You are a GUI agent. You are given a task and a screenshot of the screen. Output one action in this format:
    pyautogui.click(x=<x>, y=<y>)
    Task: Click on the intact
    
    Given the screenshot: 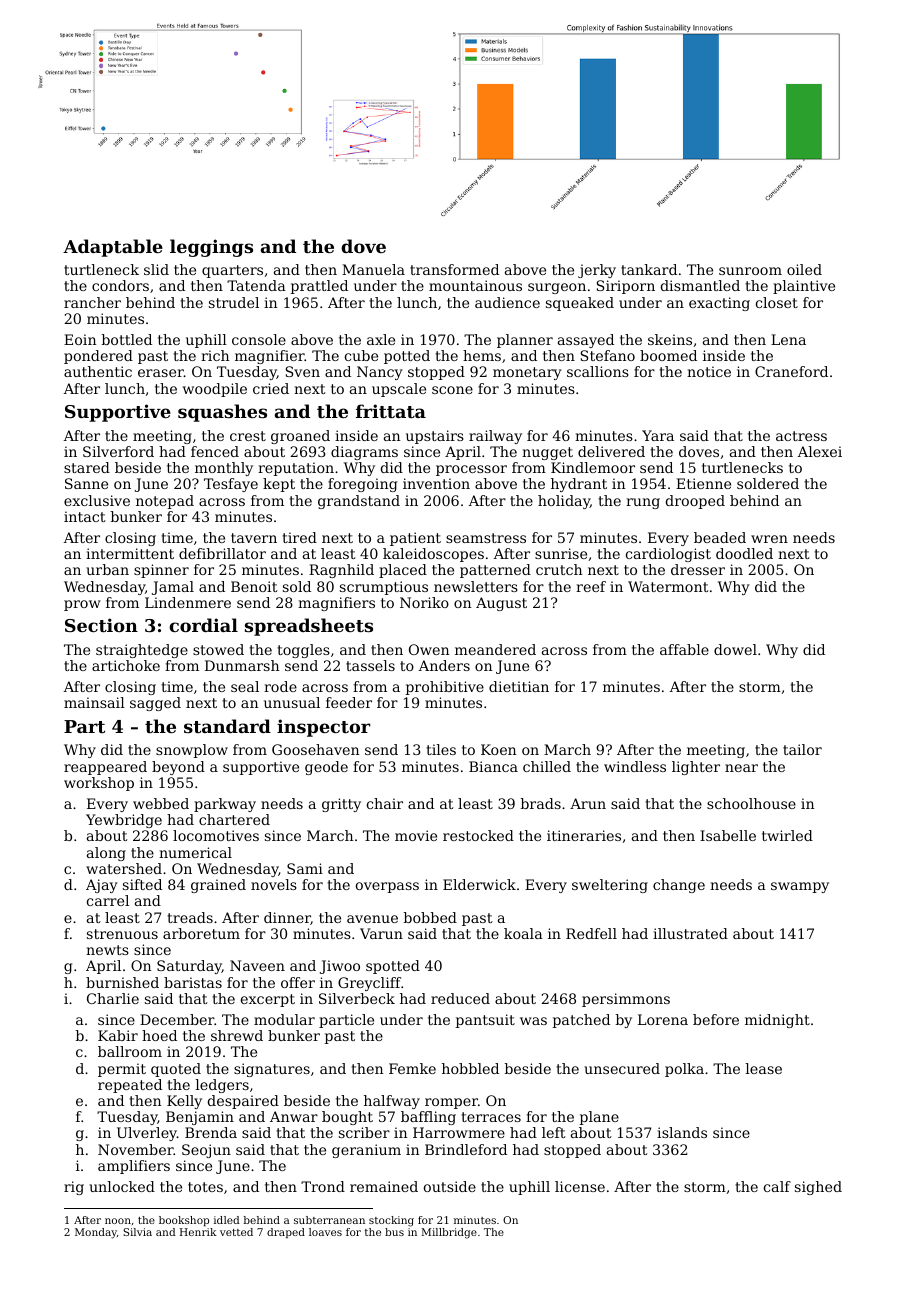 What is the action you would take?
    pyautogui.click(x=85, y=516)
